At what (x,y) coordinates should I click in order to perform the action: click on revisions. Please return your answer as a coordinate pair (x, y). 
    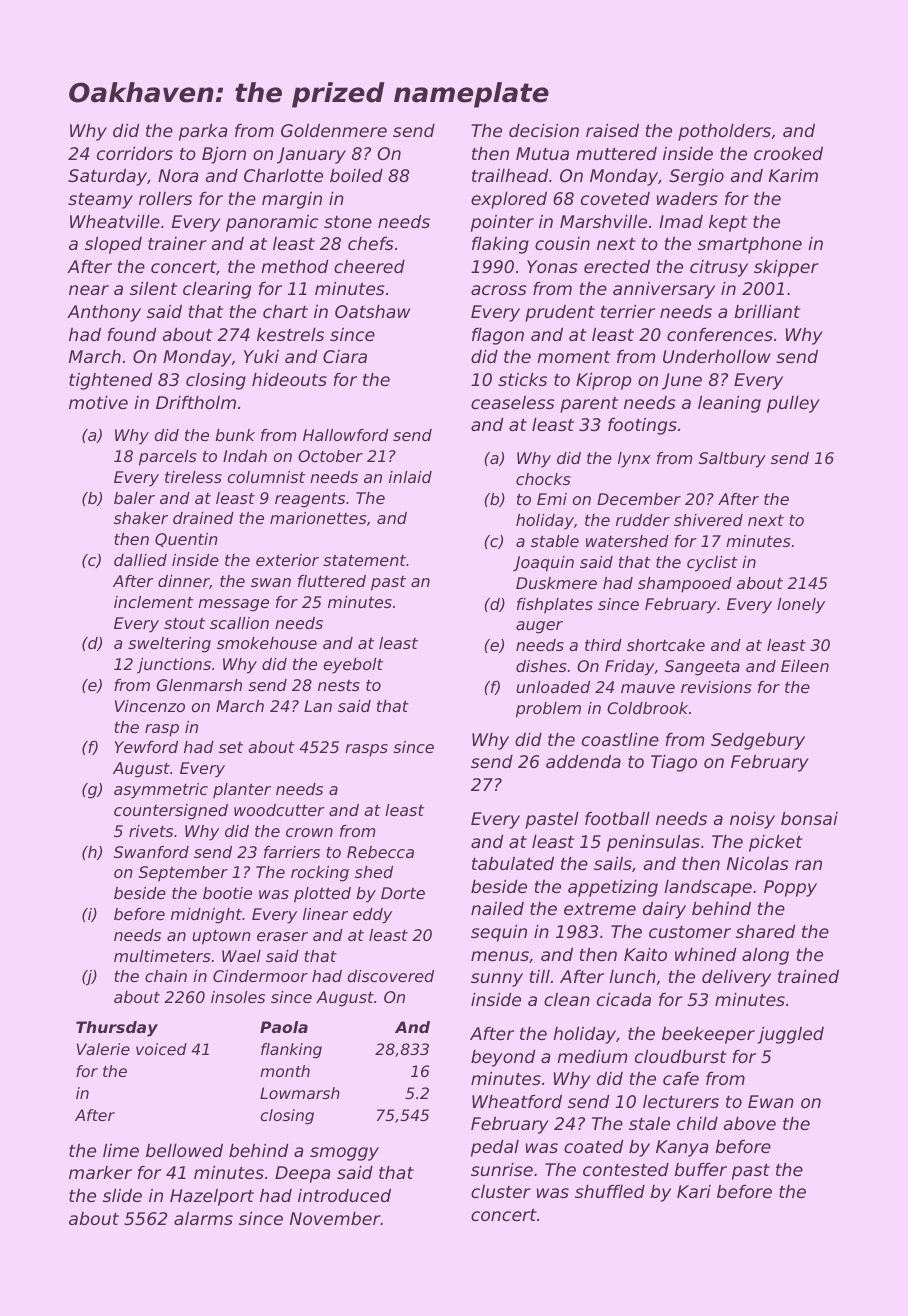
    Looking at the image, I should click on (716, 687).
